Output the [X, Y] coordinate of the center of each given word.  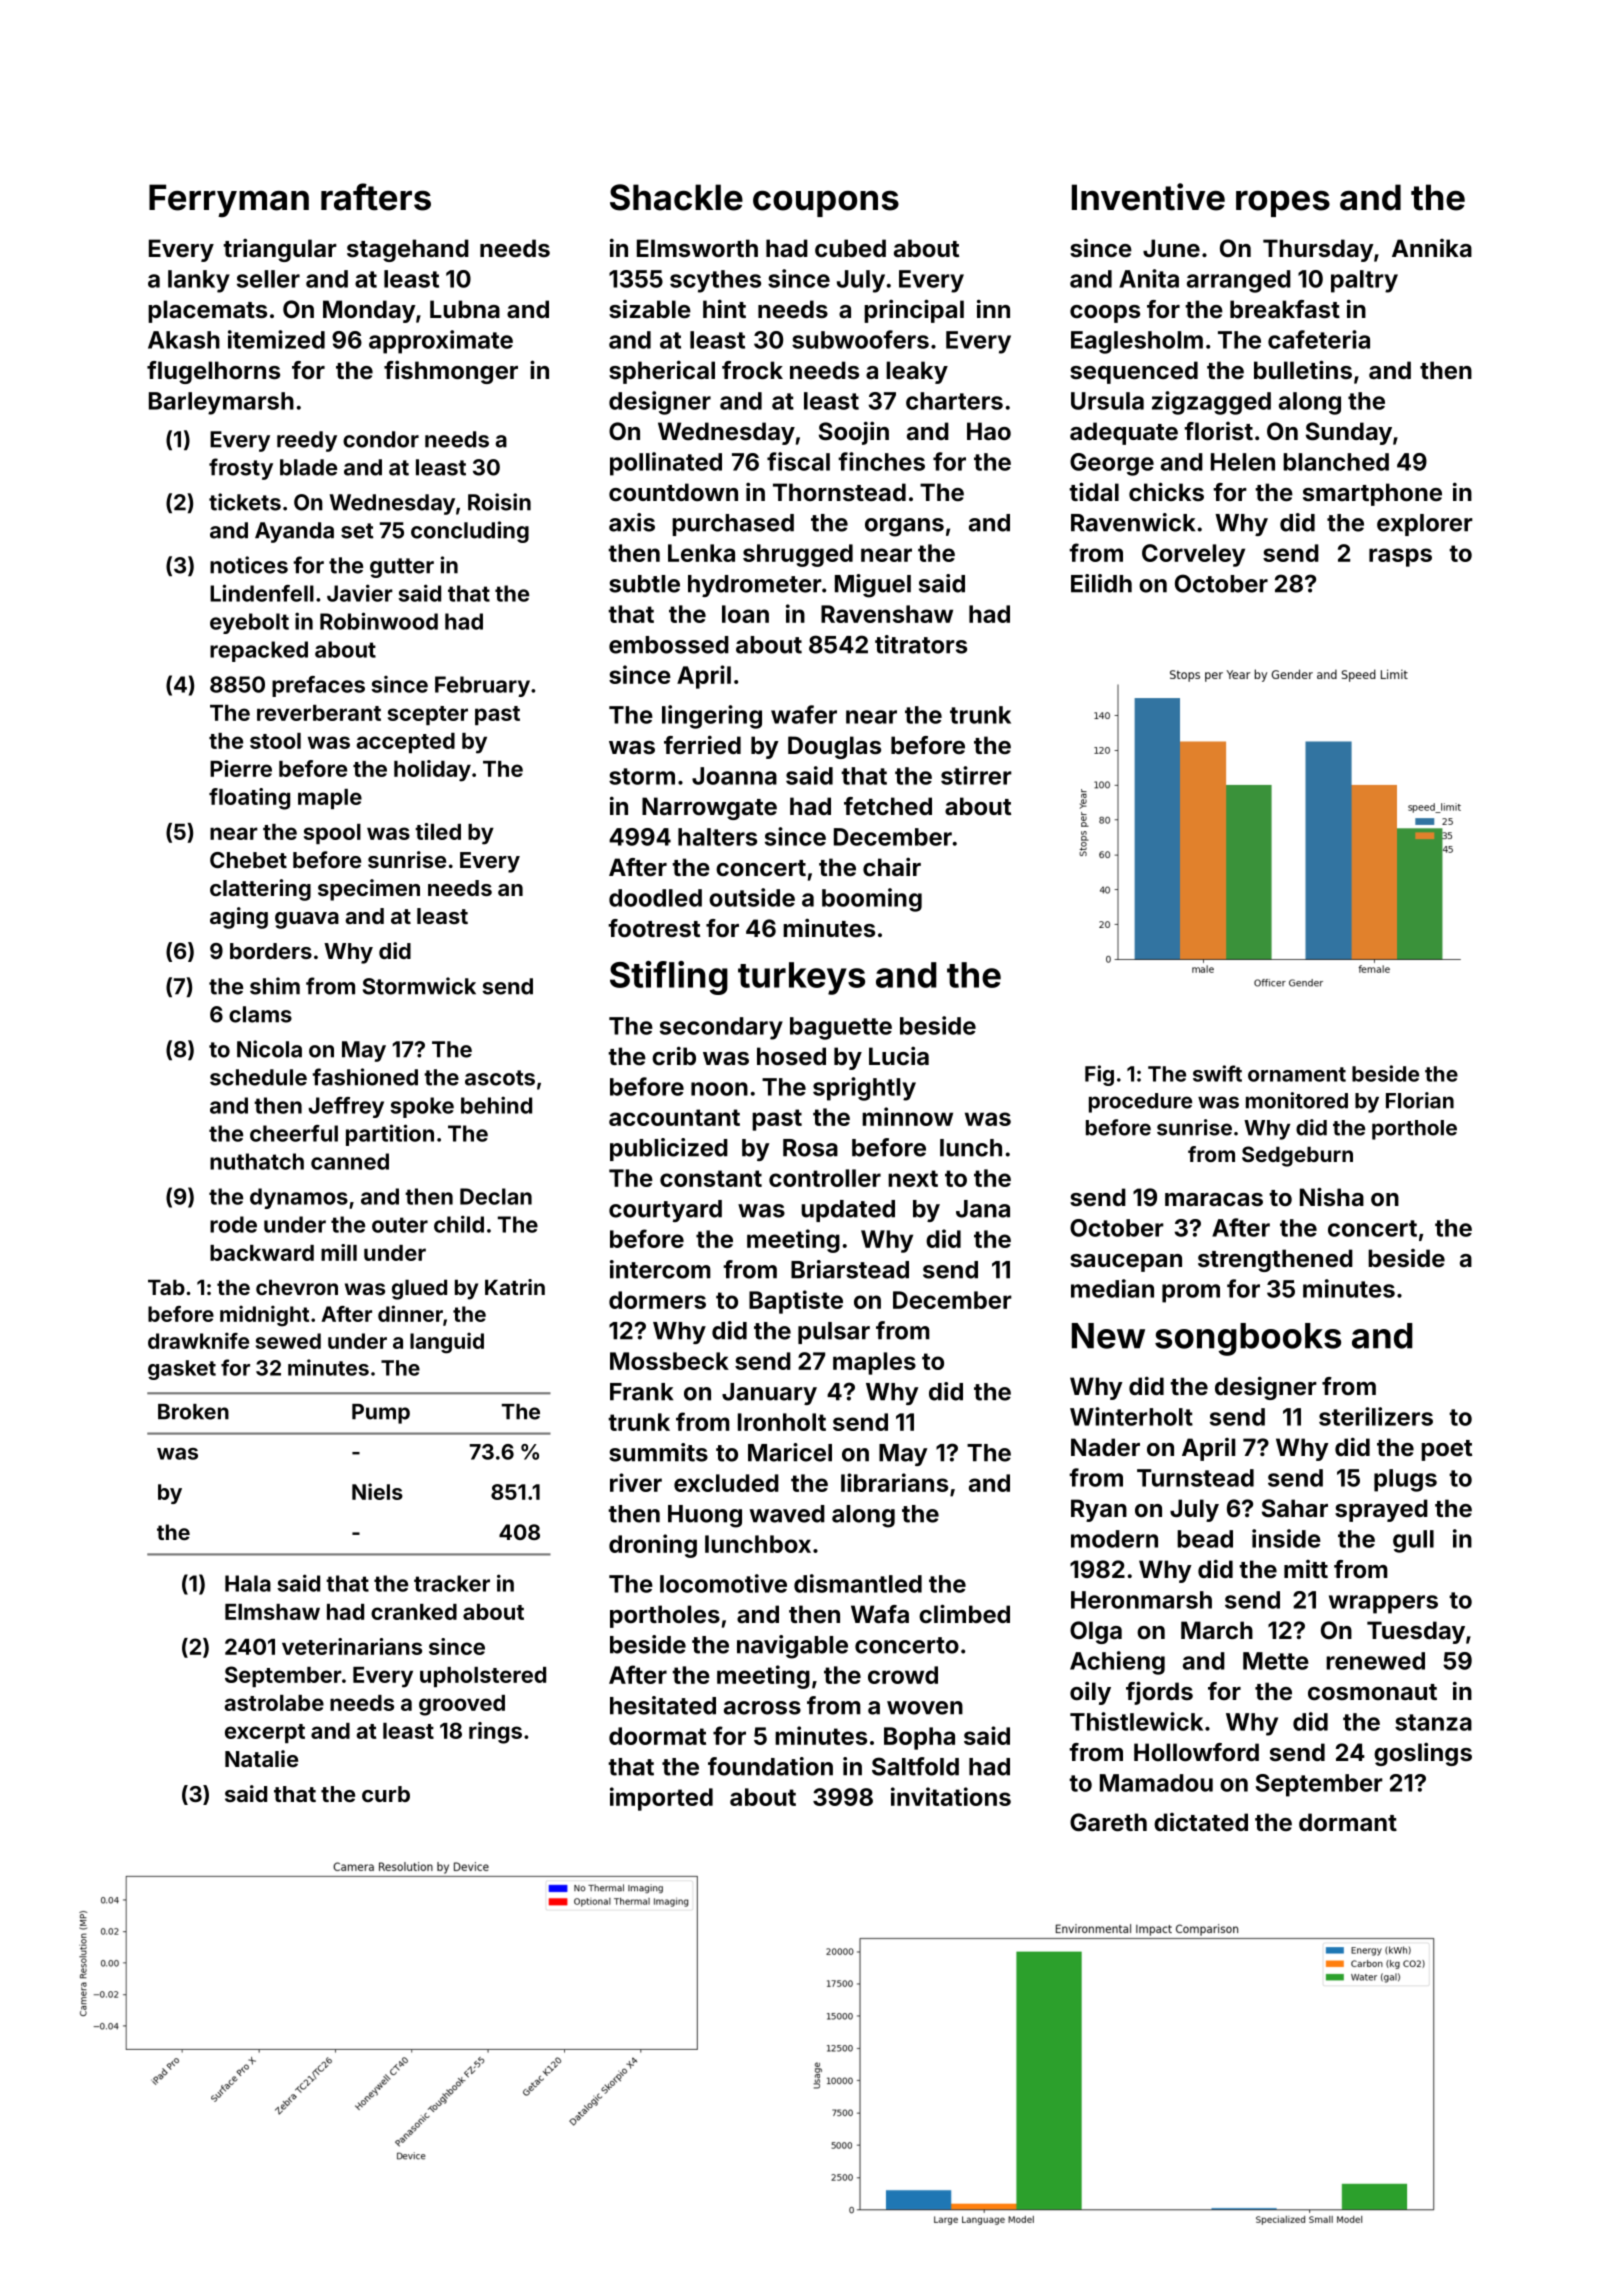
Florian [1420, 1100]
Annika [1432, 248]
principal [914, 311]
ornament [1297, 1074]
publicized [669, 1149]
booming [872, 900]
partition [390, 1135]
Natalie [261, 1758]
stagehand [408, 250]
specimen [369, 890]
